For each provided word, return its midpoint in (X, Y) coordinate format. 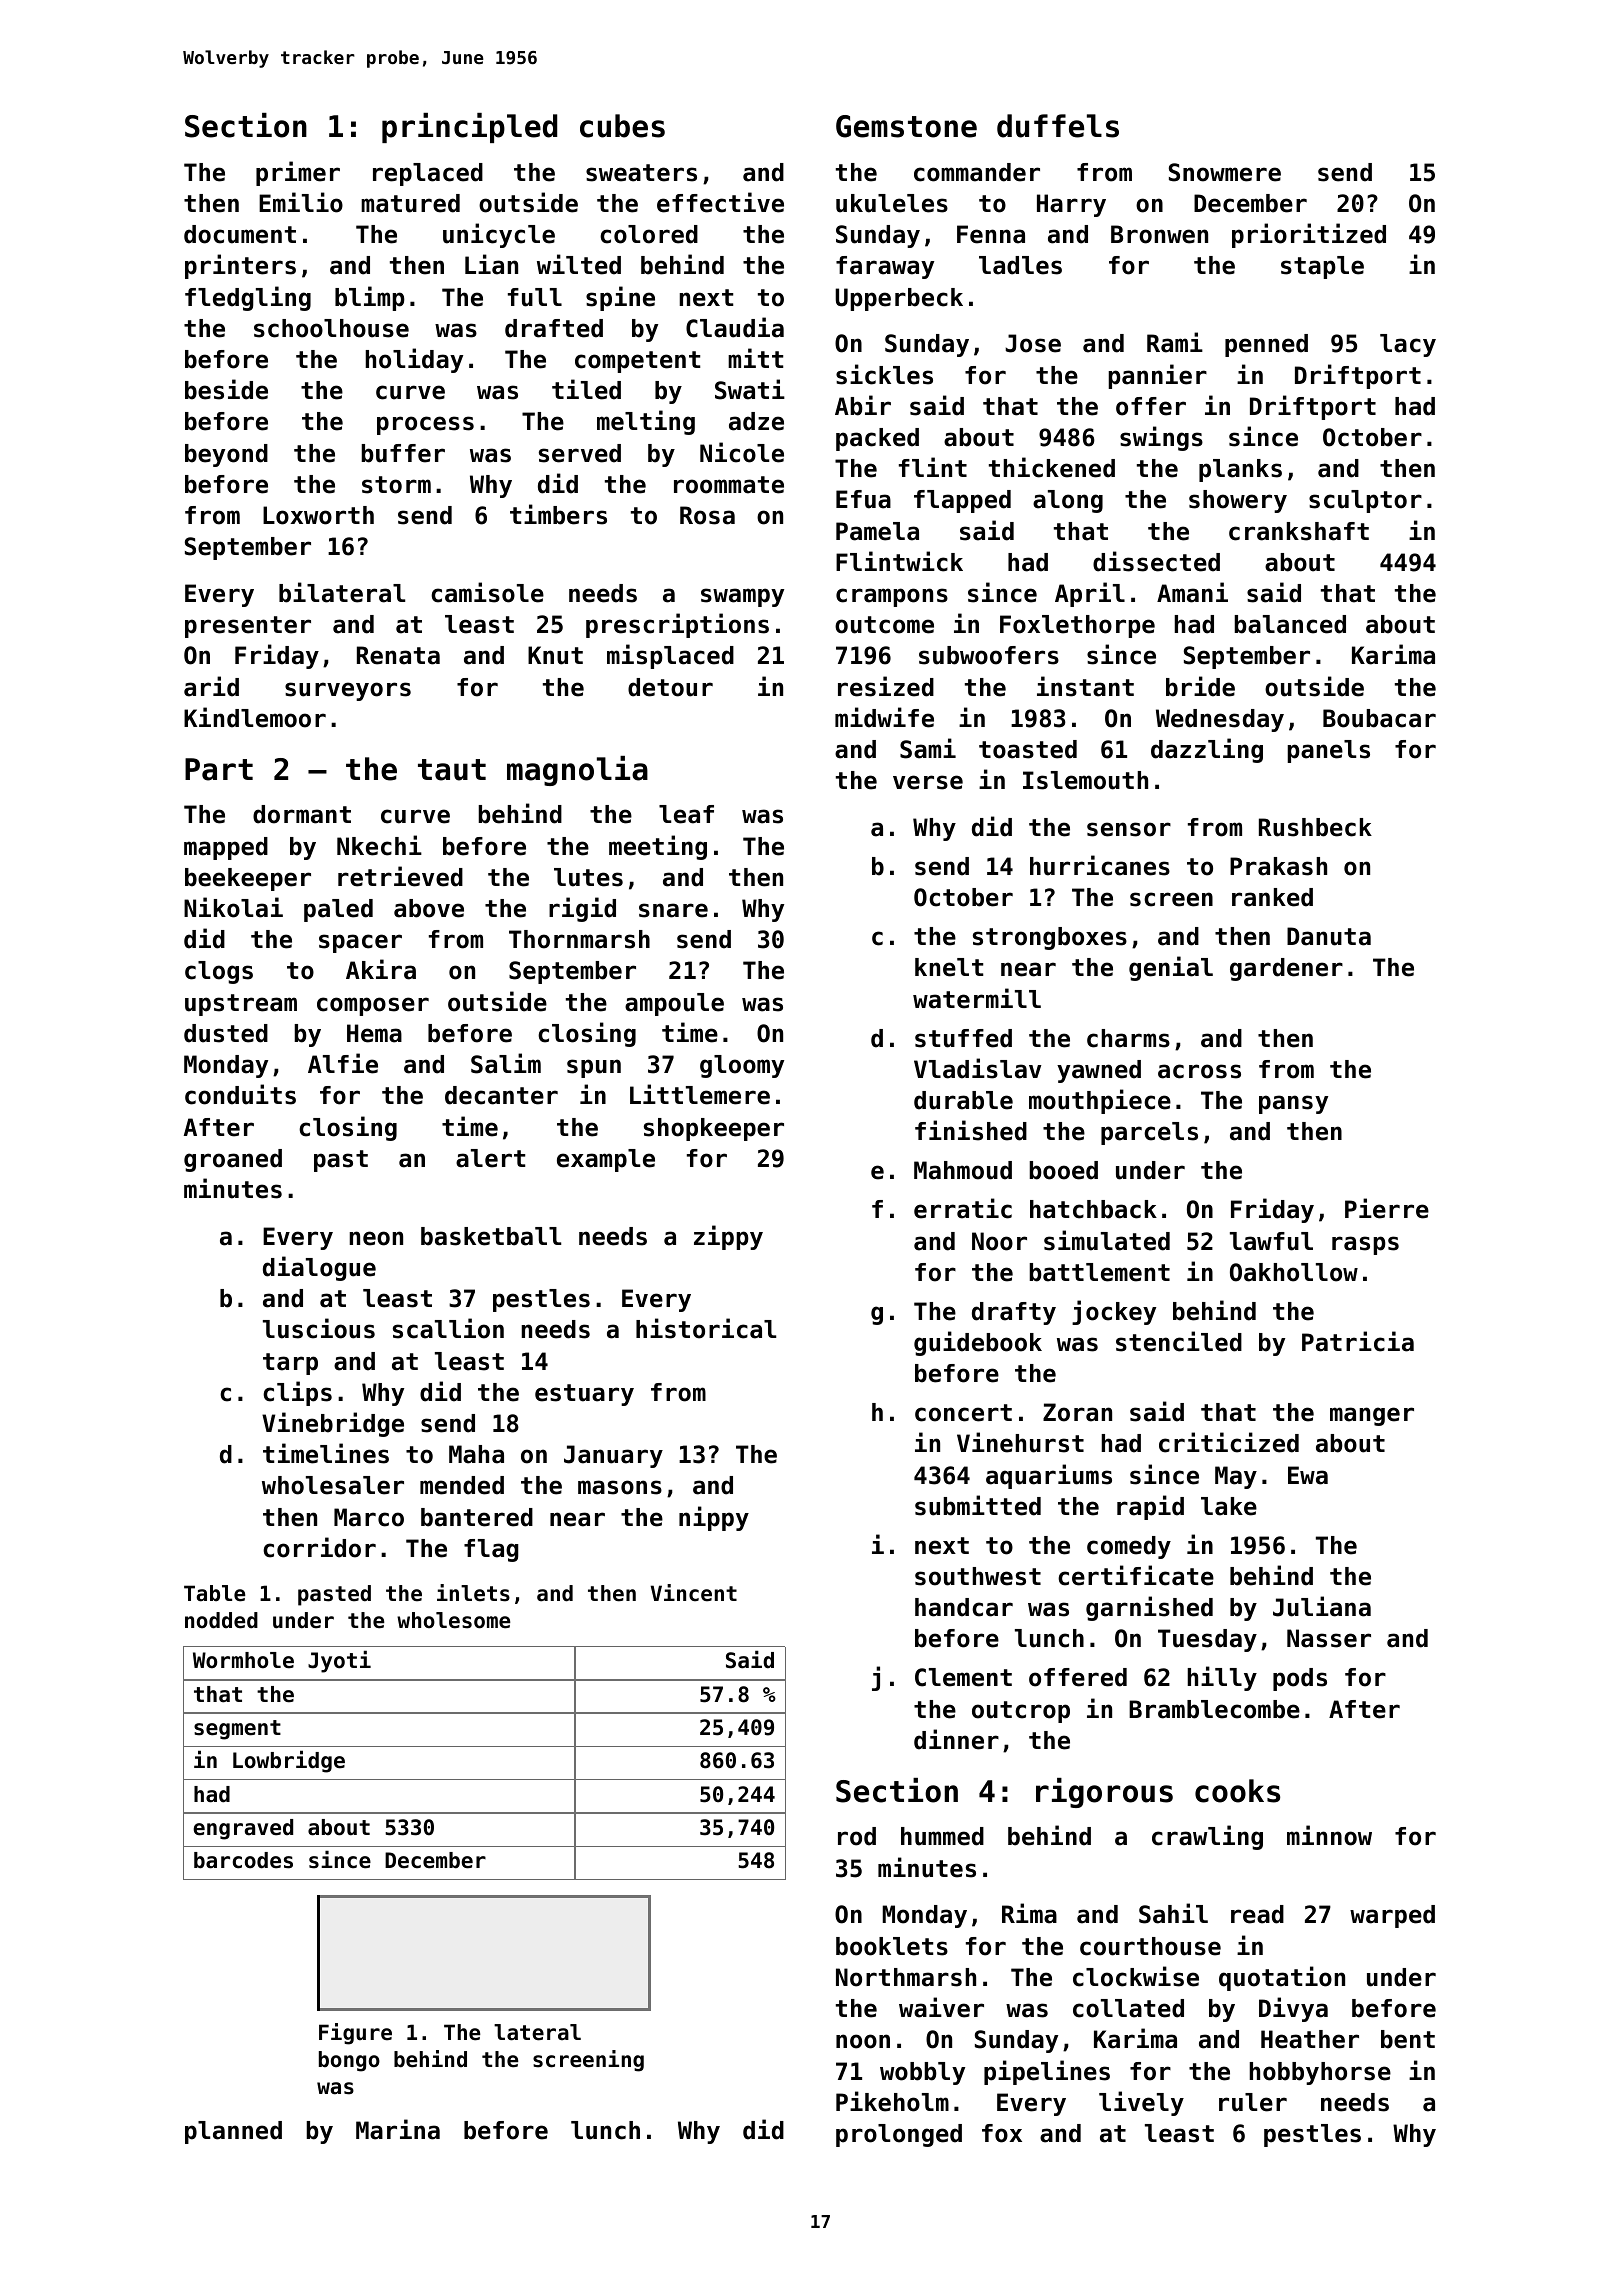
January (613, 1456)
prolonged (899, 2135)
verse (928, 782)
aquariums (1049, 1476)
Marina (398, 2129)
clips (297, 1393)
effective (720, 202)
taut (452, 770)
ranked (1272, 897)
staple (1322, 267)
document (240, 234)
